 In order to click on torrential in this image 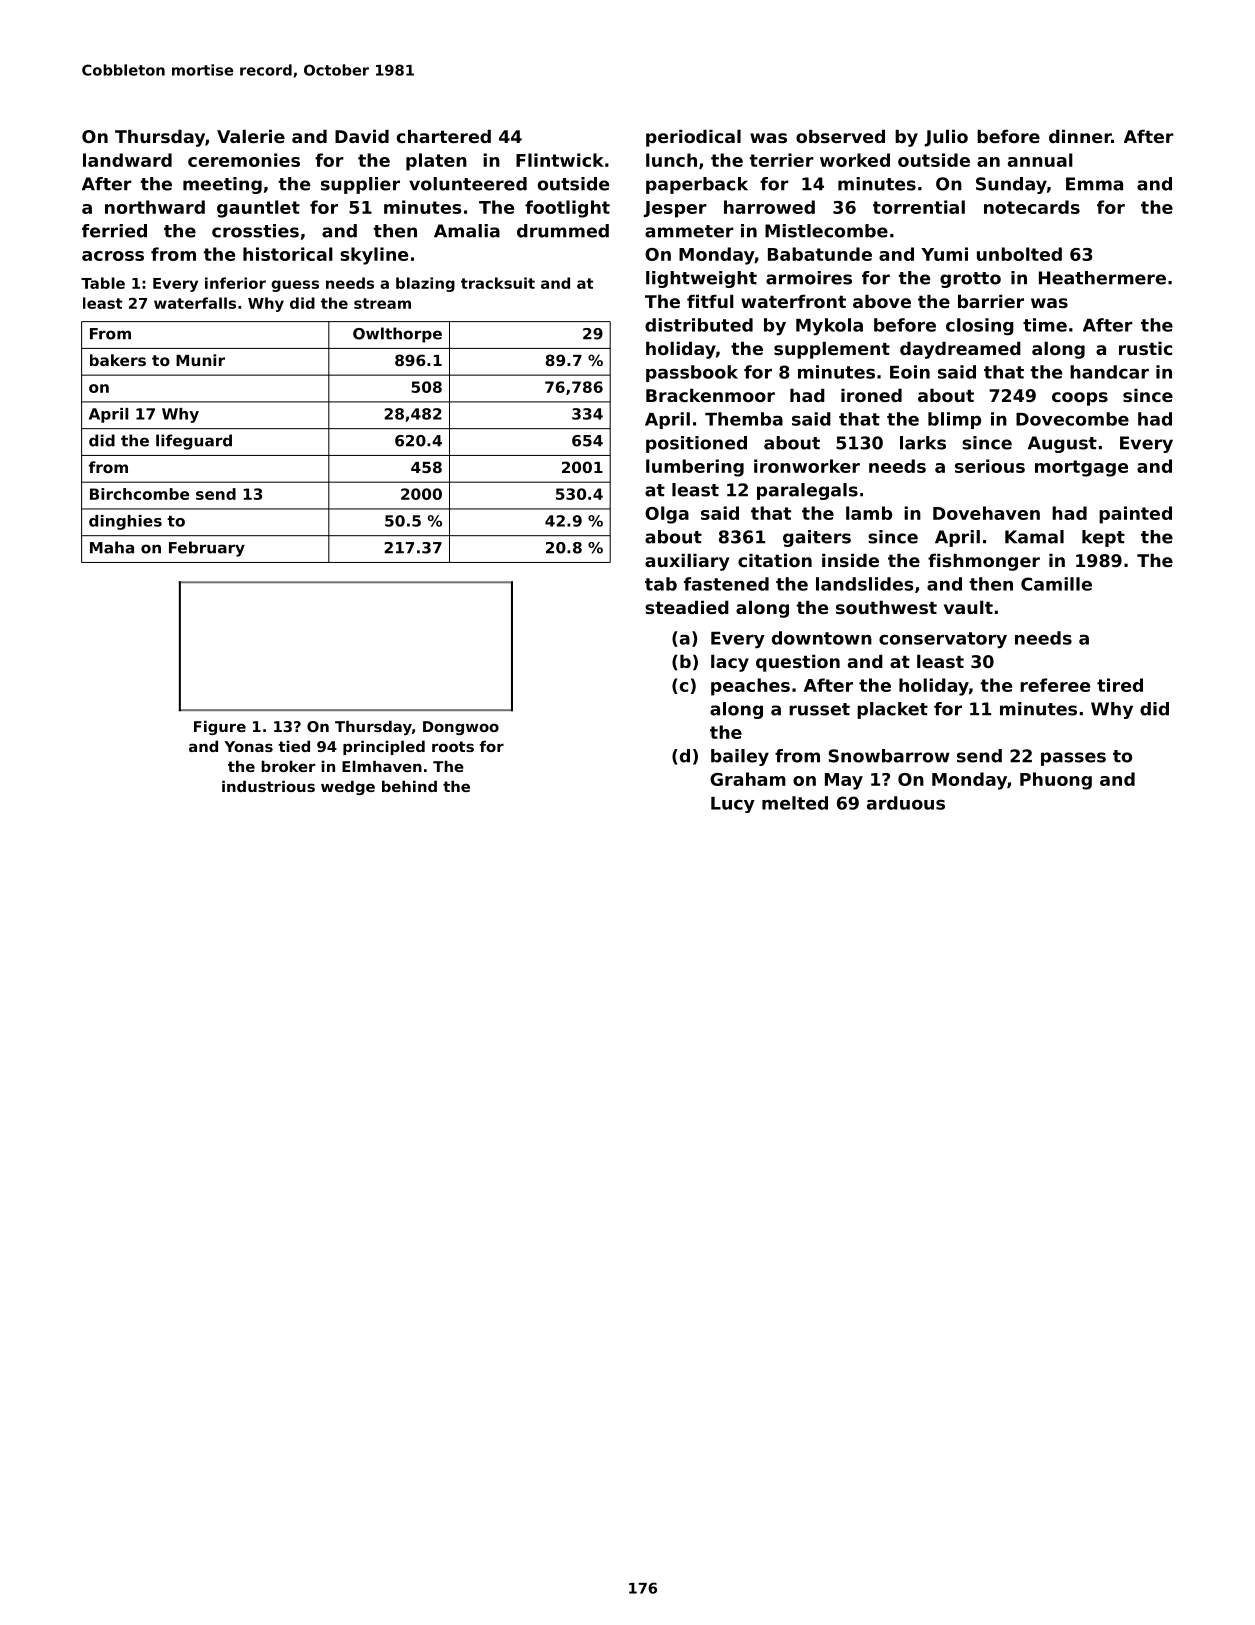, I will do `click(919, 207)`.
